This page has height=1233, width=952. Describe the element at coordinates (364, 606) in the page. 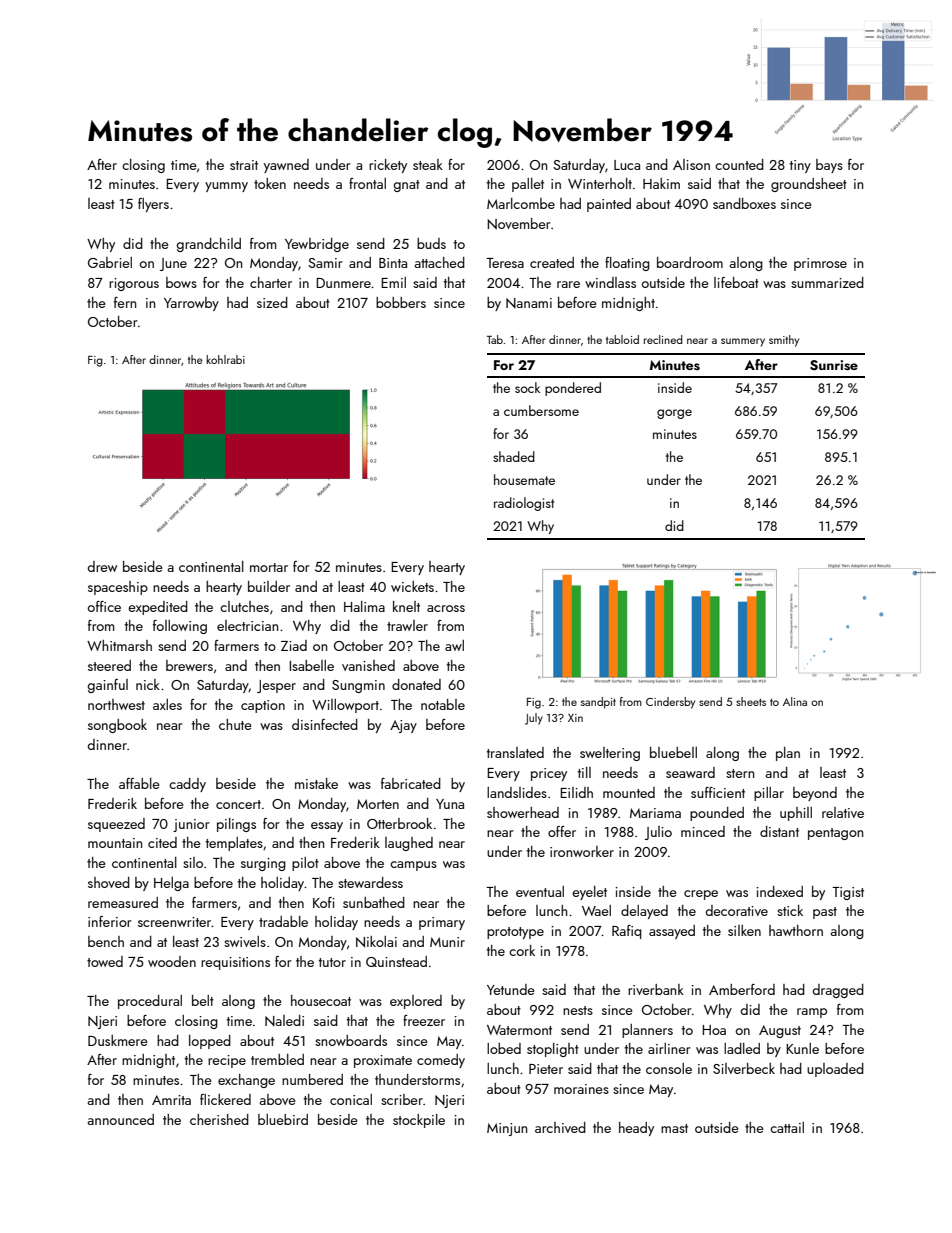

I see `Halima` at that location.
